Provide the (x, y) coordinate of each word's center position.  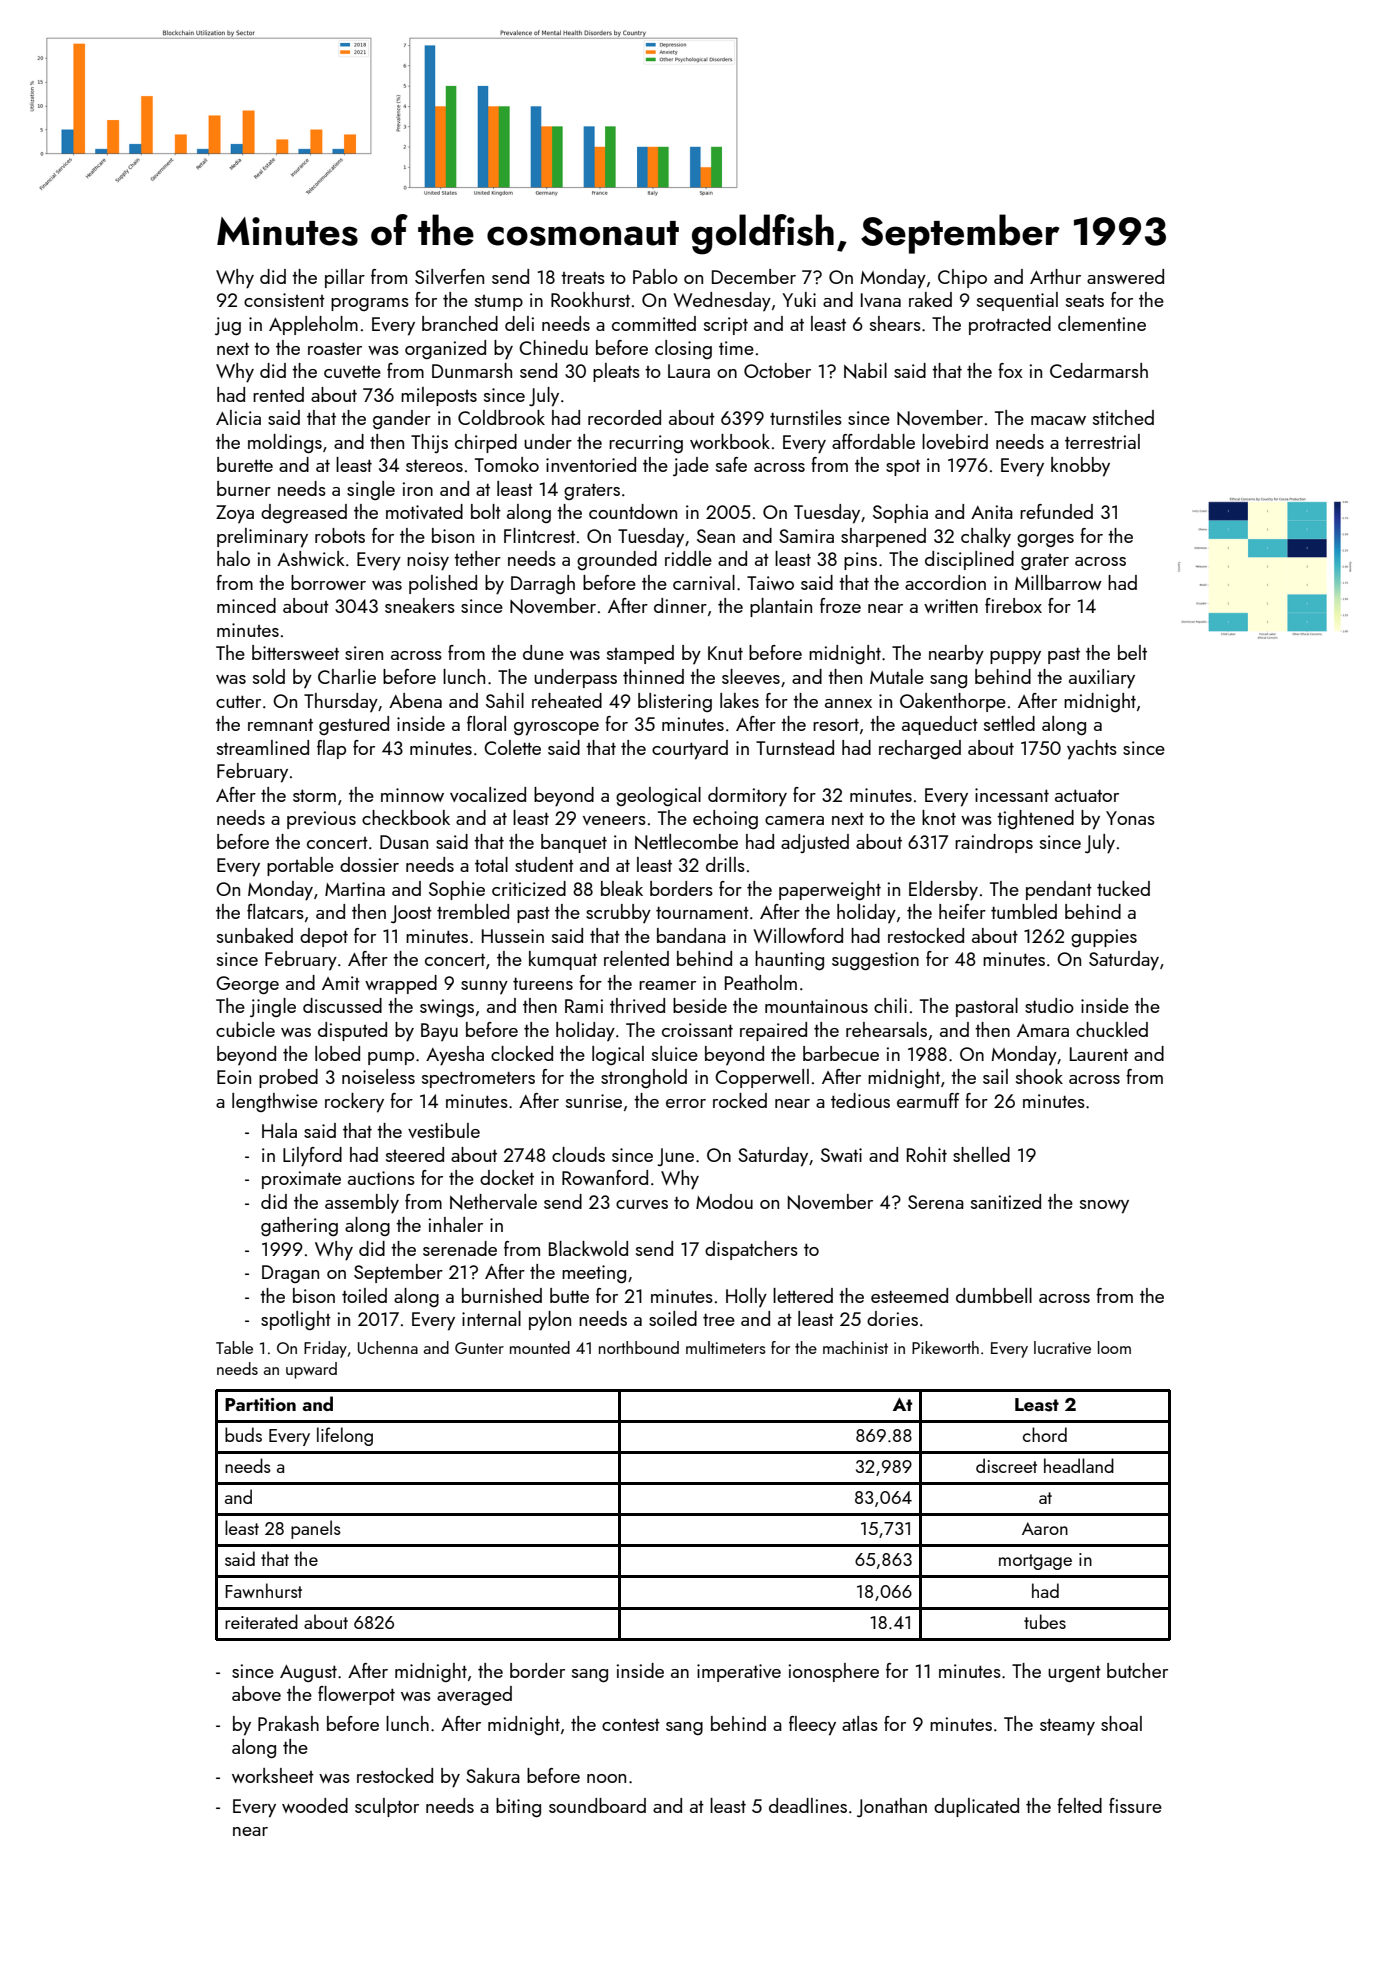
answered (1125, 276)
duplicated (976, 1807)
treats (583, 278)
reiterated (261, 1621)
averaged (474, 1695)
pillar (345, 278)
